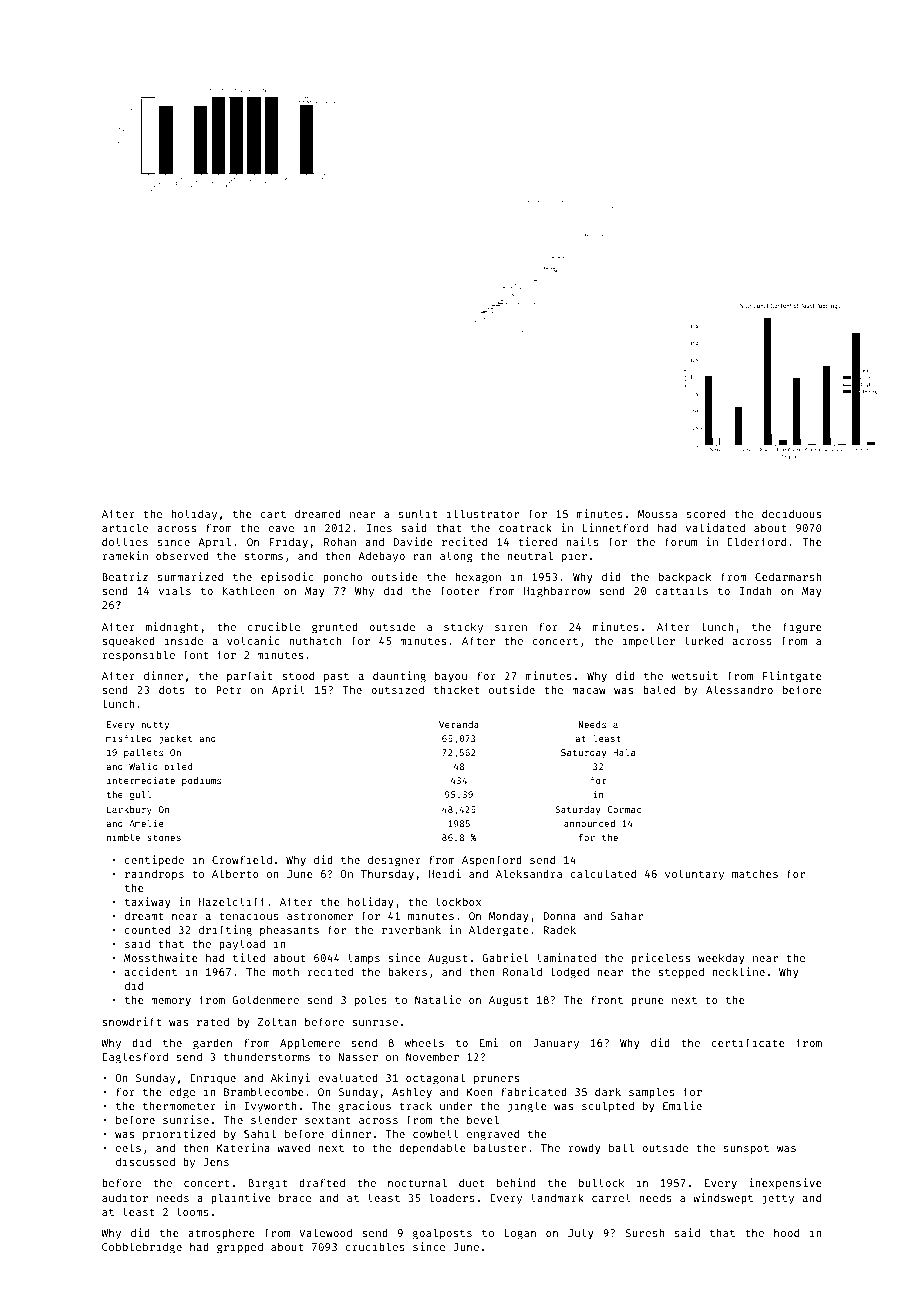  What do you see at coordinates (706, 513) in the image?
I see `scored` at bounding box center [706, 513].
